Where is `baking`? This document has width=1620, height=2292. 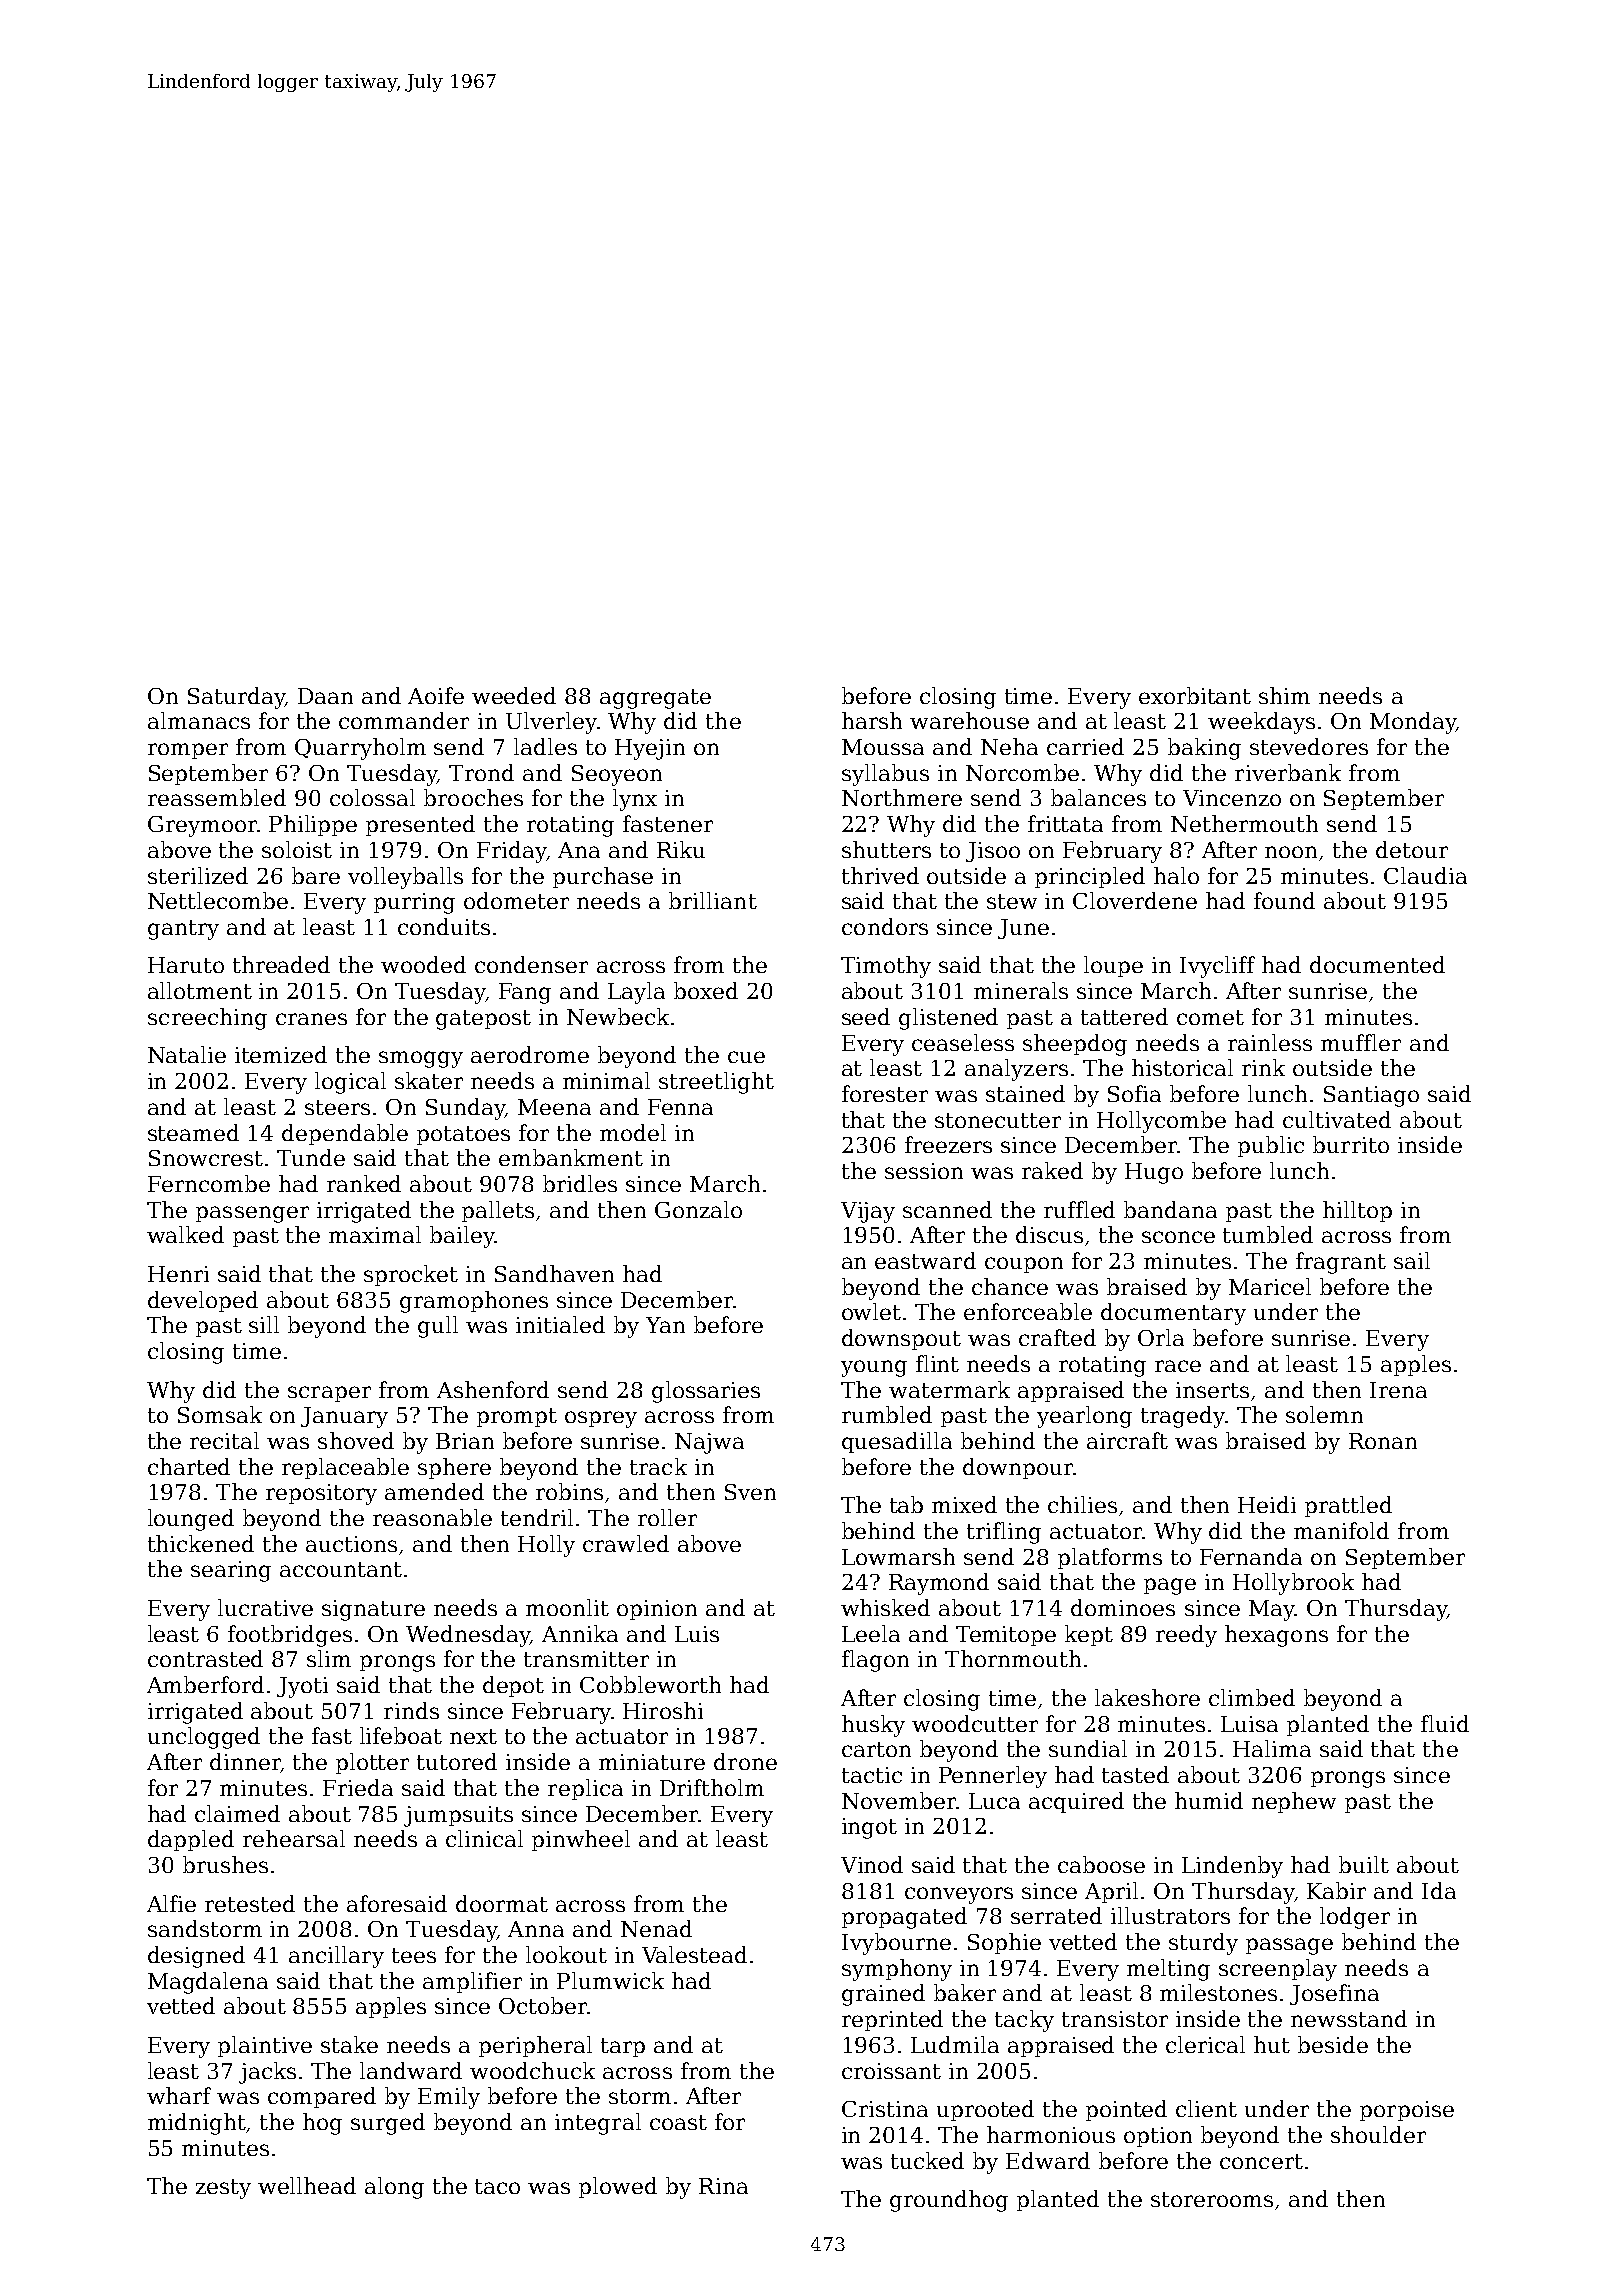
baking is located at coordinates (1204, 749).
